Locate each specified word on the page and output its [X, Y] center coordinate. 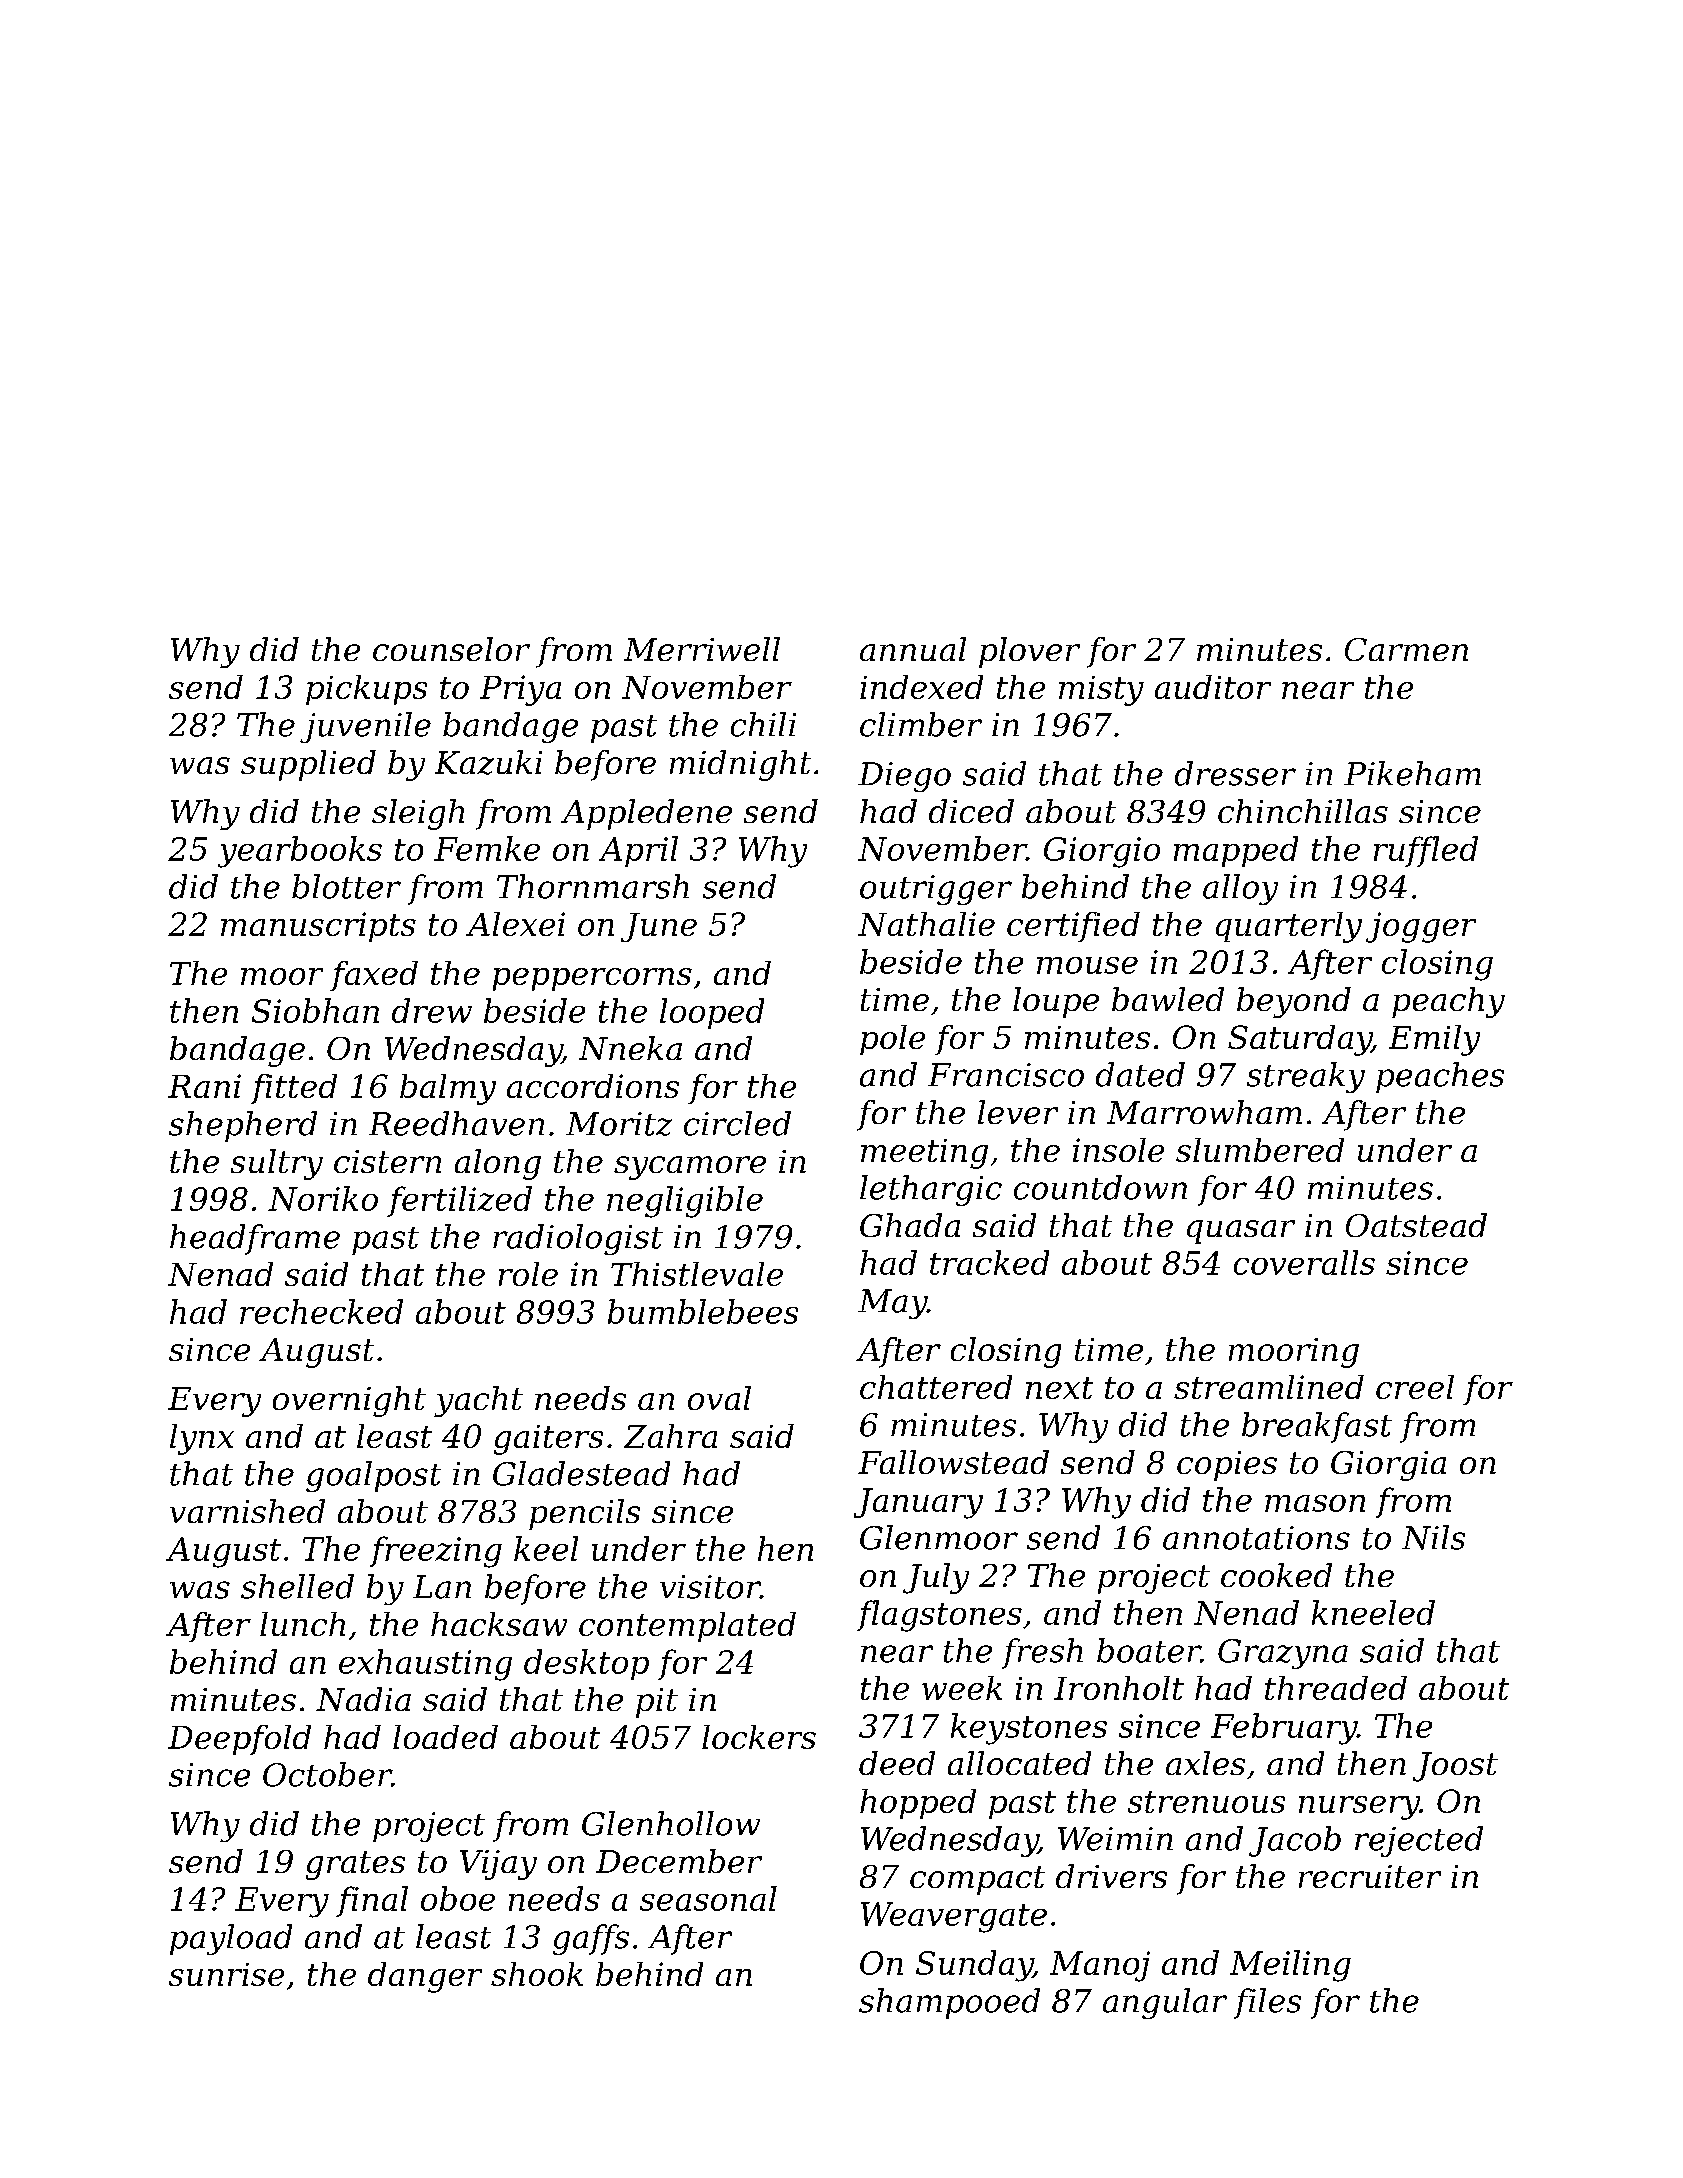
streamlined [1269, 1387]
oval [719, 1398]
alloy [1240, 889]
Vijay [498, 1865]
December [679, 1861]
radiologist [578, 1239]
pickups [366, 690]
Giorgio [1102, 852]
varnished [247, 1511]
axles [1205, 1763]
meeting [924, 1154]
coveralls [1304, 1262]
